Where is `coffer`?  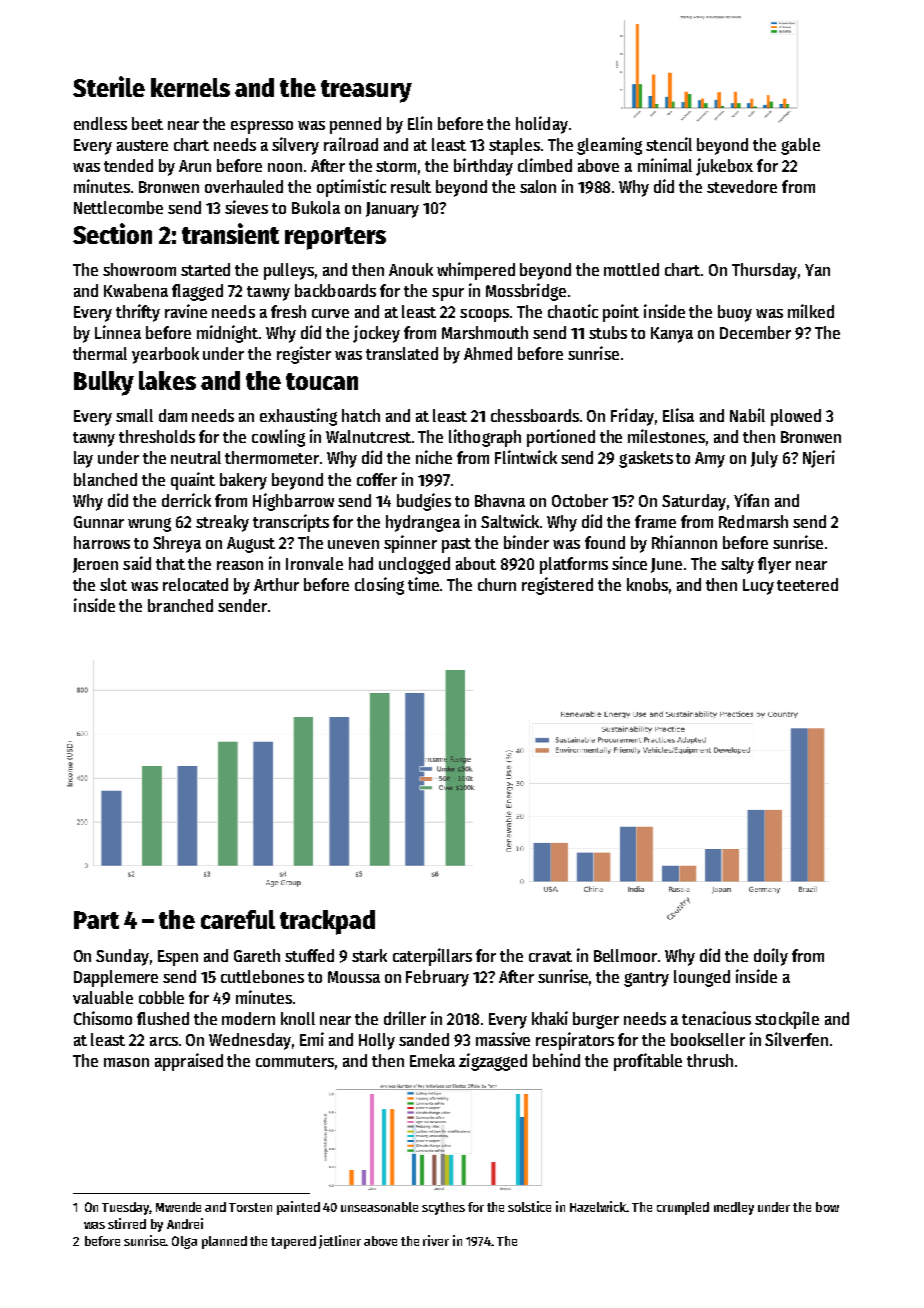
coffer is located at coordinates (377, 479).
